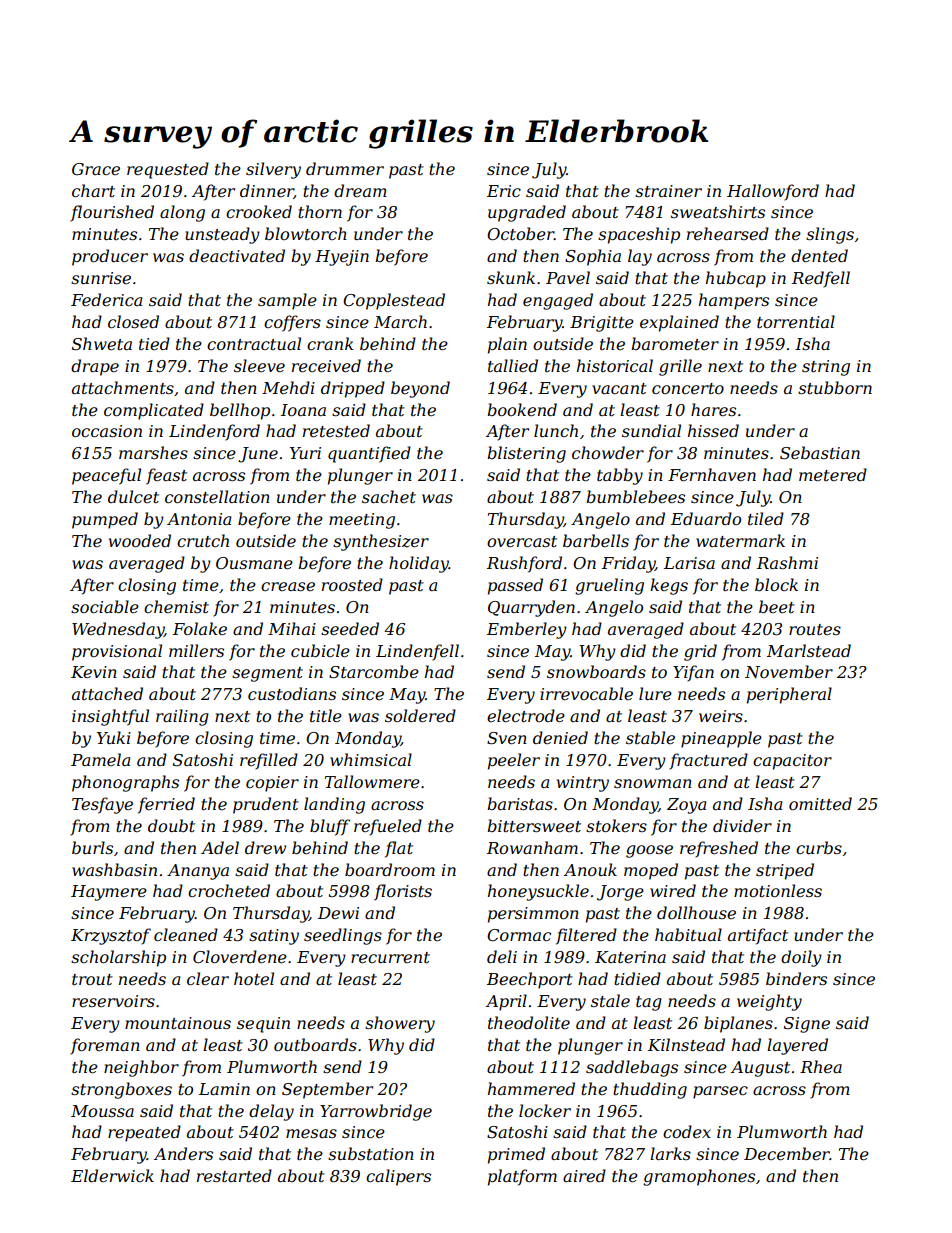 The height and width of the screenshot is (1233, 952). I want to click on crank, so click(330, 343).
